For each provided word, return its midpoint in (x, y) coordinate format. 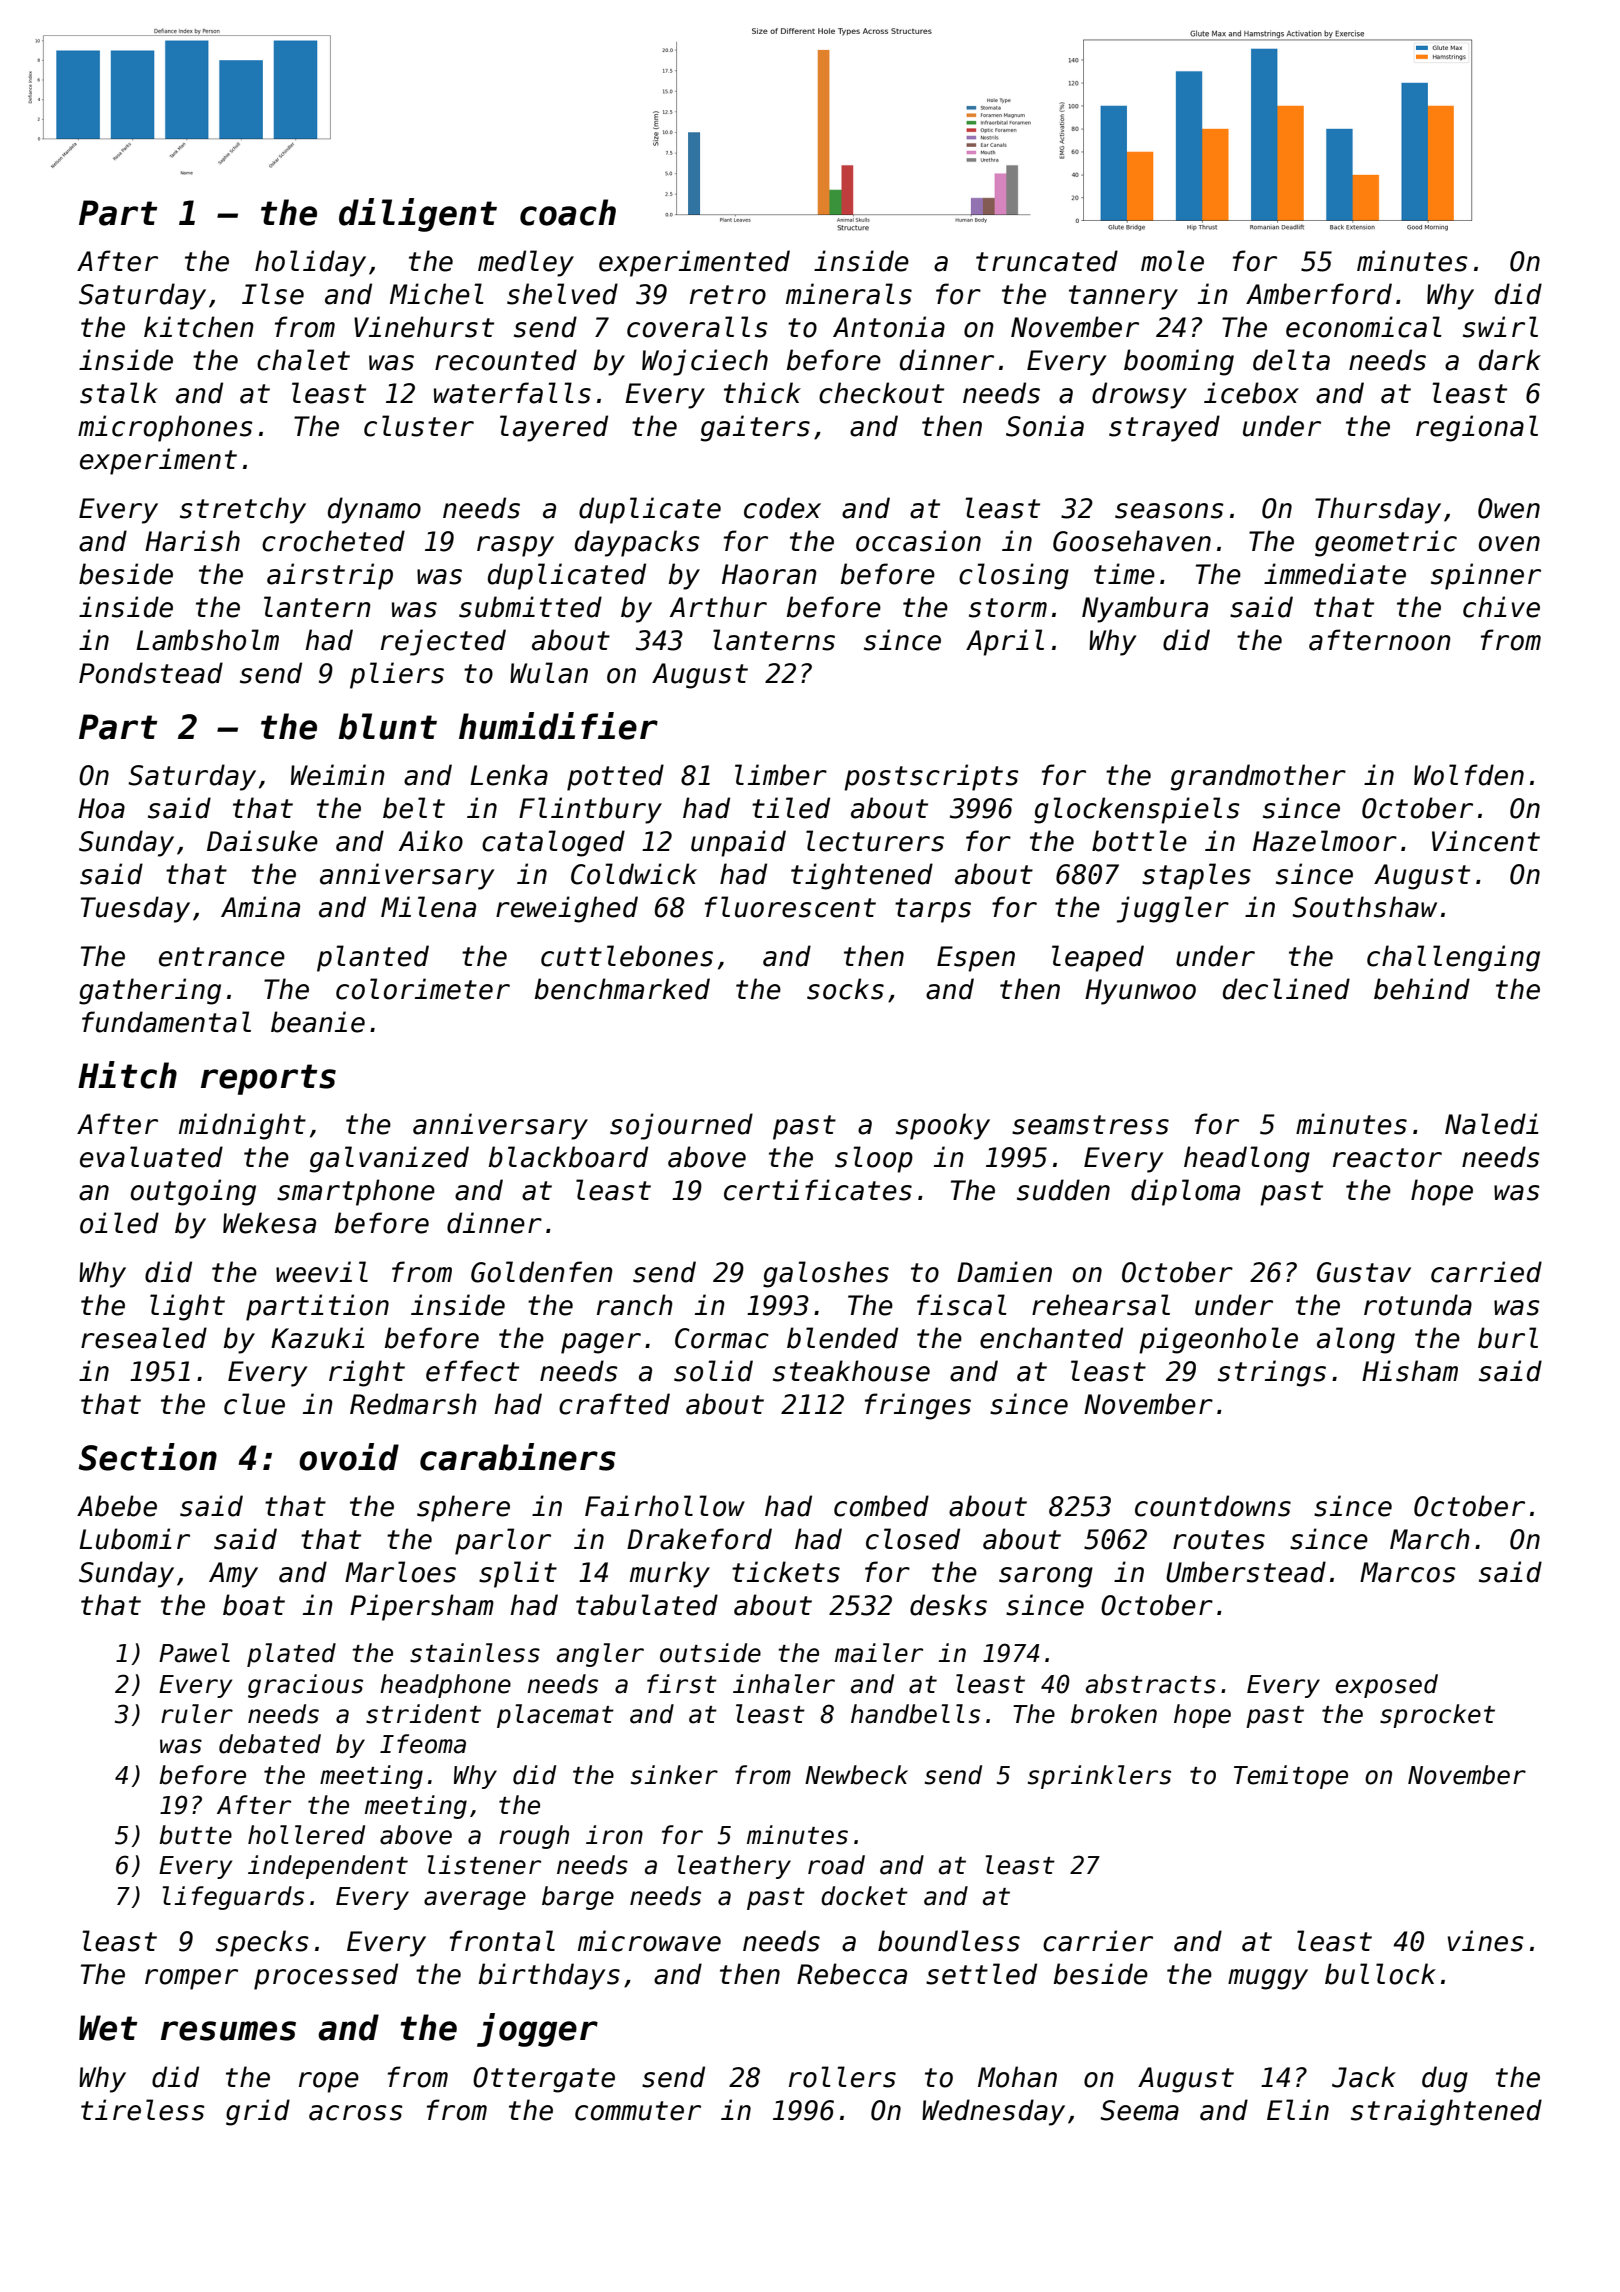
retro (728, 295)
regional (1477, 428)
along (1356, 1340)
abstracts (1151, 1684)
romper (191, 1979)
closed (913, 1539)
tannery (1123, 297)
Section (147, 1457)
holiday (310, 263)
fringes (918, 1406)
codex (782, 508)
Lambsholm (207, 640)
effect (472, 1371)
